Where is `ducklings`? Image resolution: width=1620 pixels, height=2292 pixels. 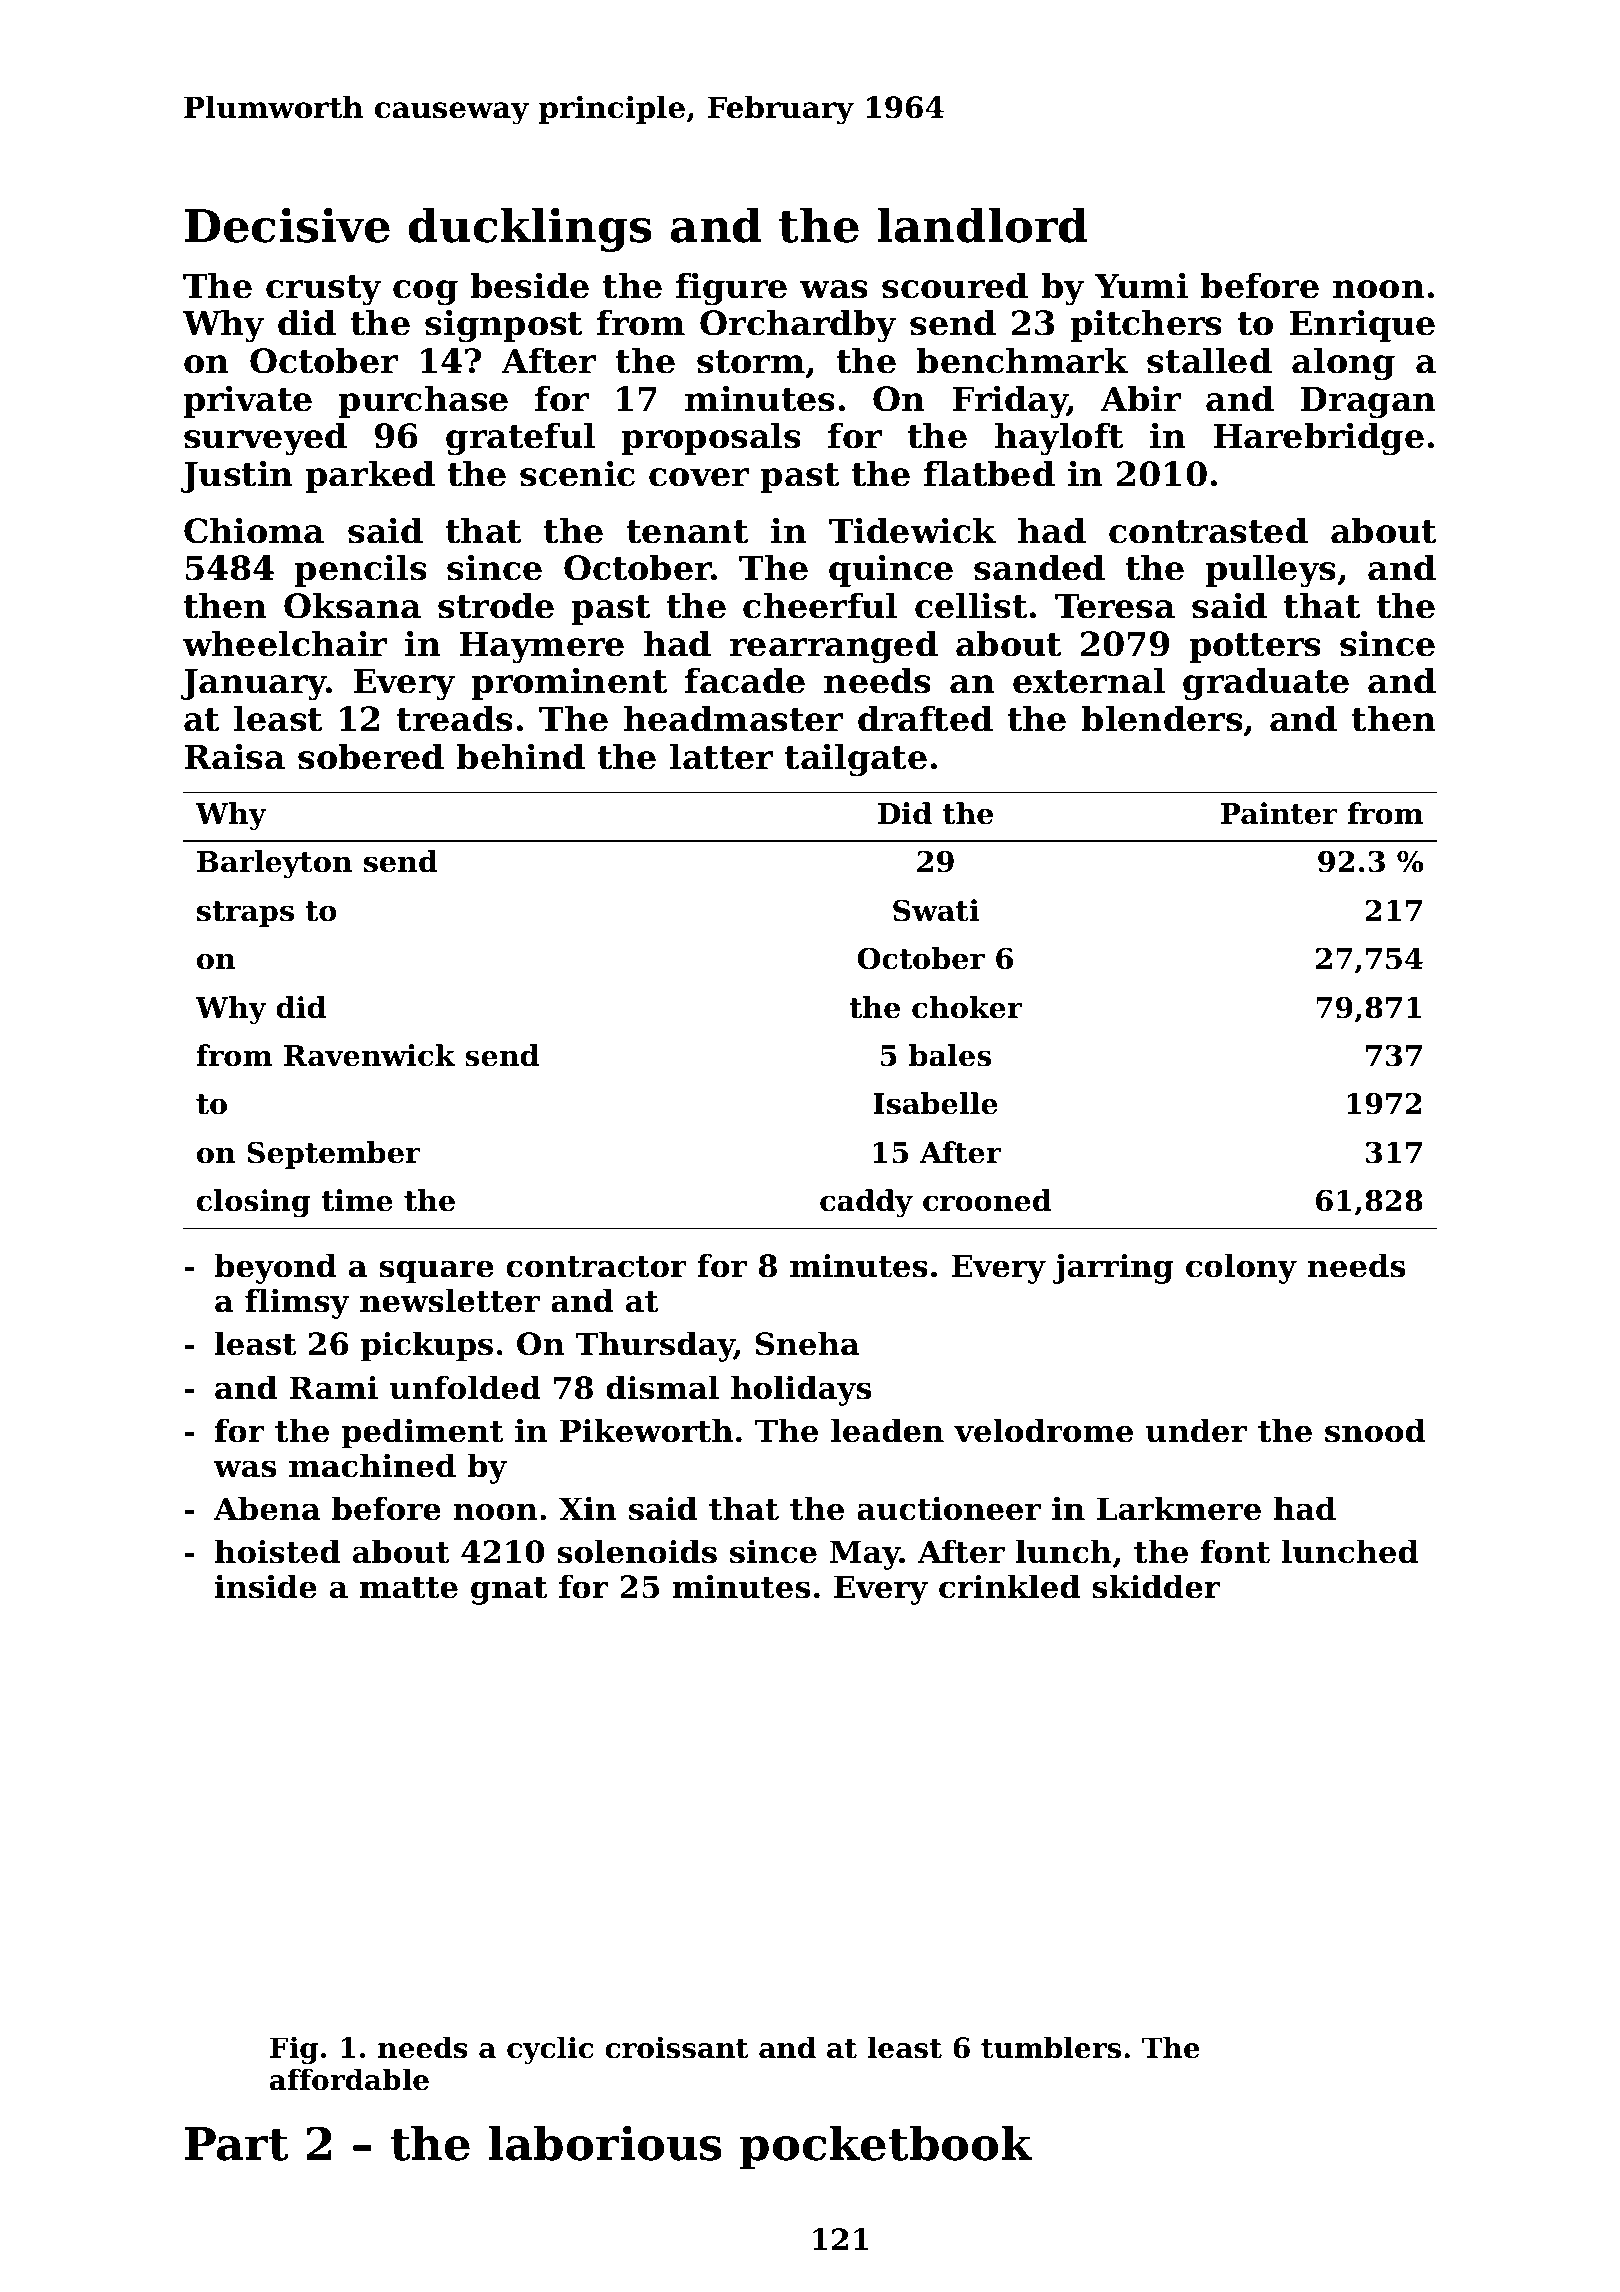
ducklings is located at coordinates (530, 230).
